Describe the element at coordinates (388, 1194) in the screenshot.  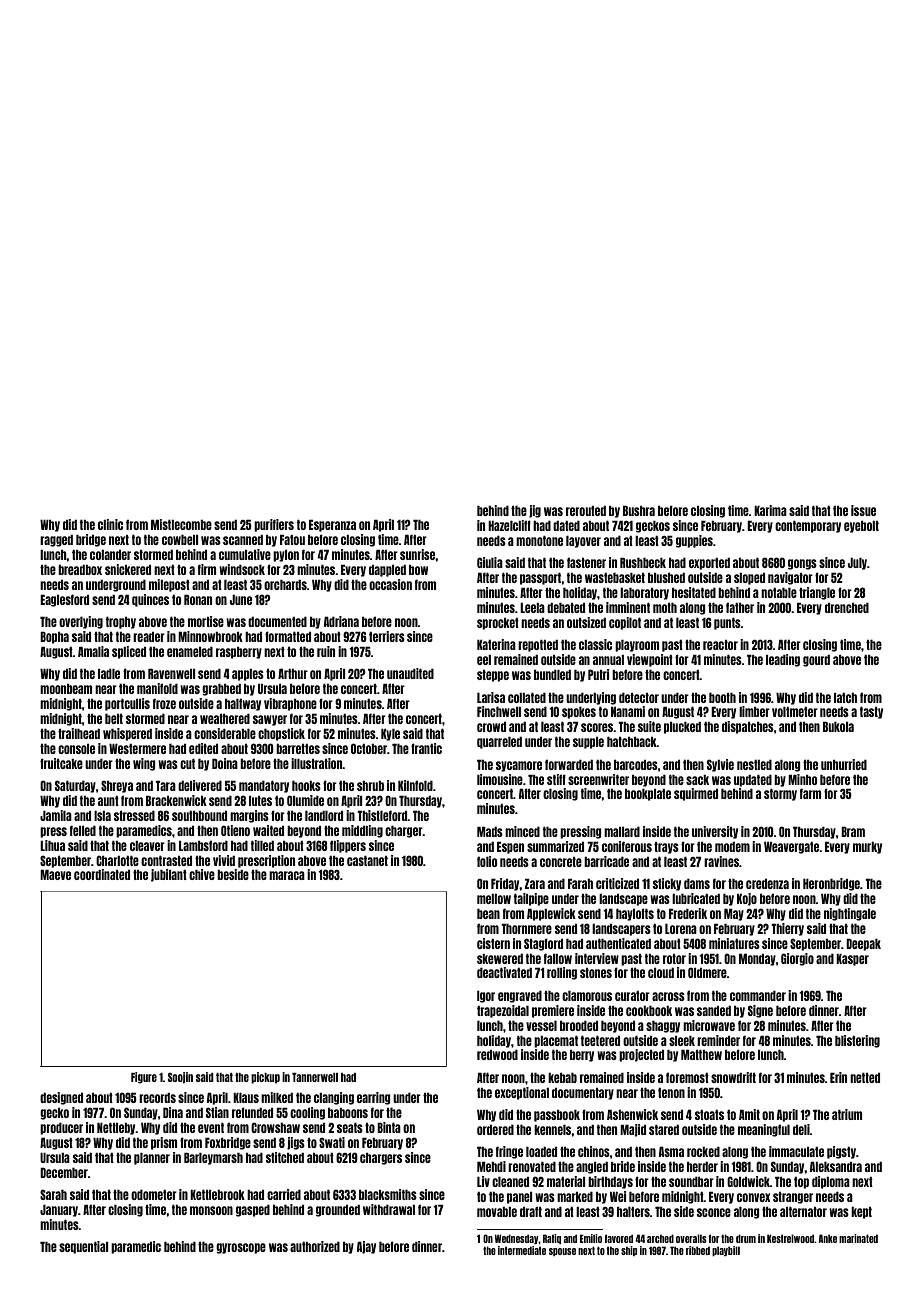
I see `blacksmiths` at that location.
